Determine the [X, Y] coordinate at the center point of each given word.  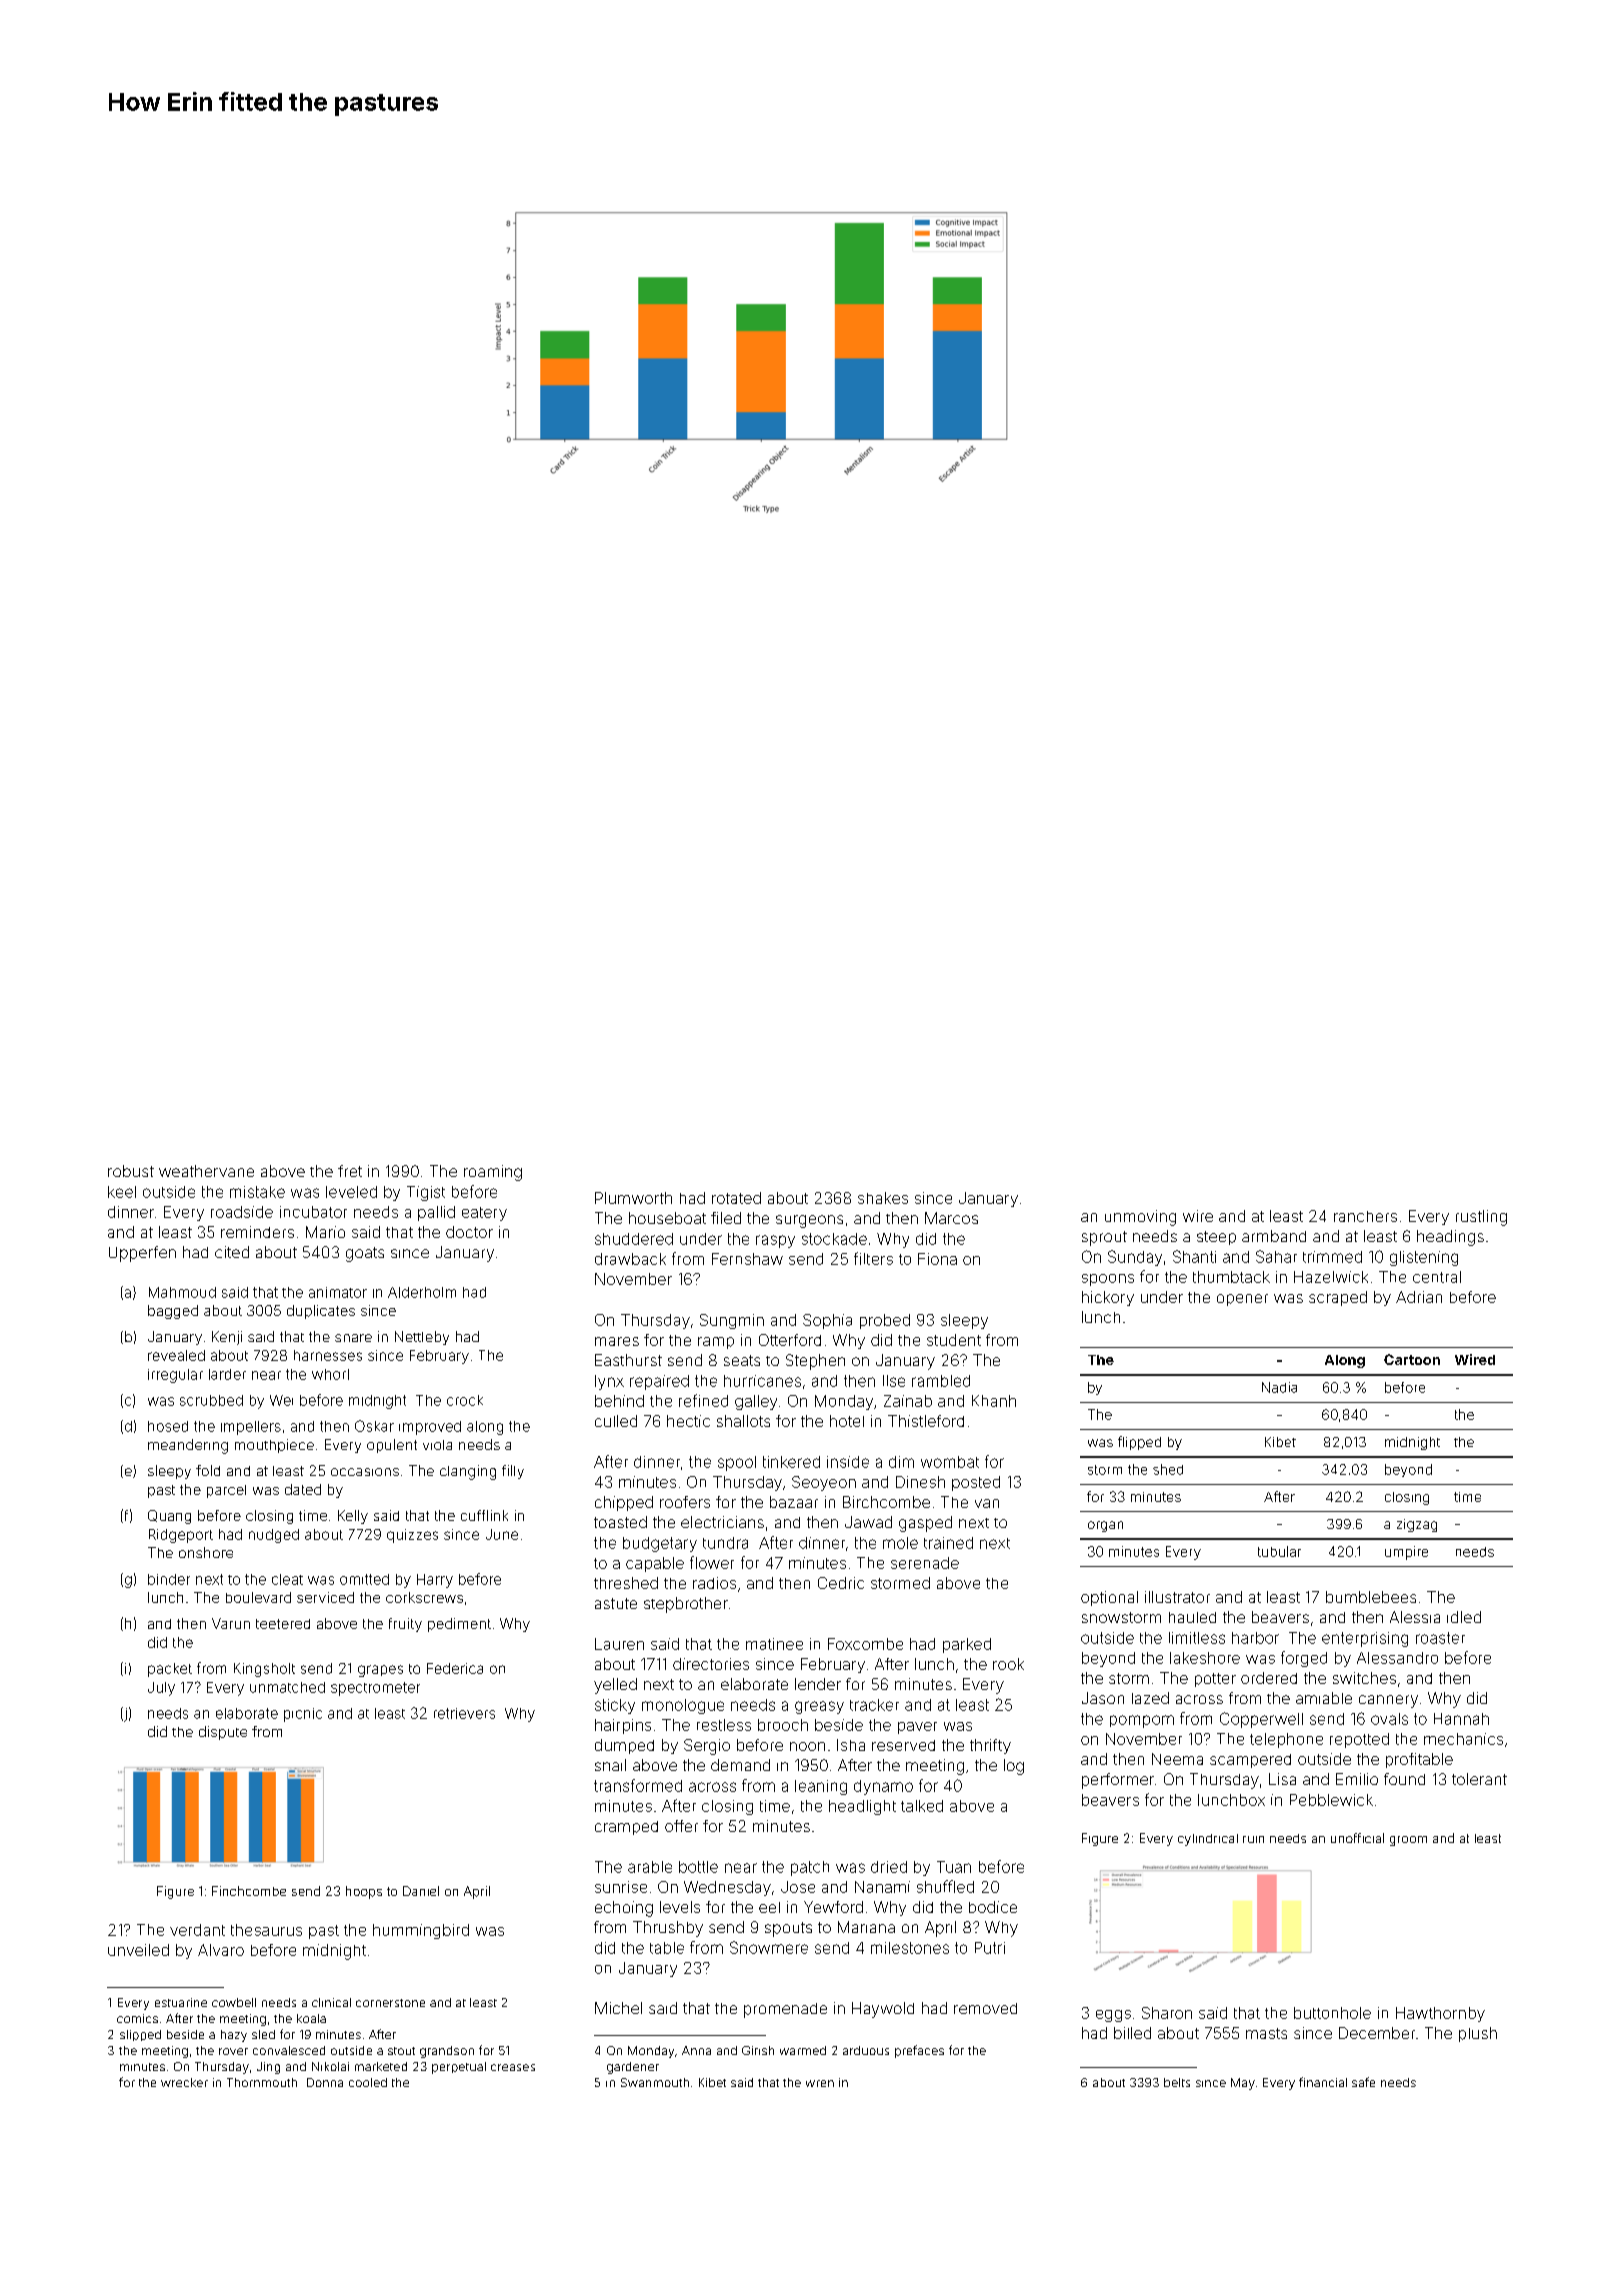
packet [170, 1670]
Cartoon [1412, 1359]
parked [967, 1645]
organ [1105, 1526]
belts [1177, 2082]
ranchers [1365, 1216]
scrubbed [211, 1400]
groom [1408, 1841]
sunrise [621, 1887]
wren [820, 2083]
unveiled [138, 1950]
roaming [493, 1173]
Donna [325, 2082]
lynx [609, 1382]
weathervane [206, 1171]
